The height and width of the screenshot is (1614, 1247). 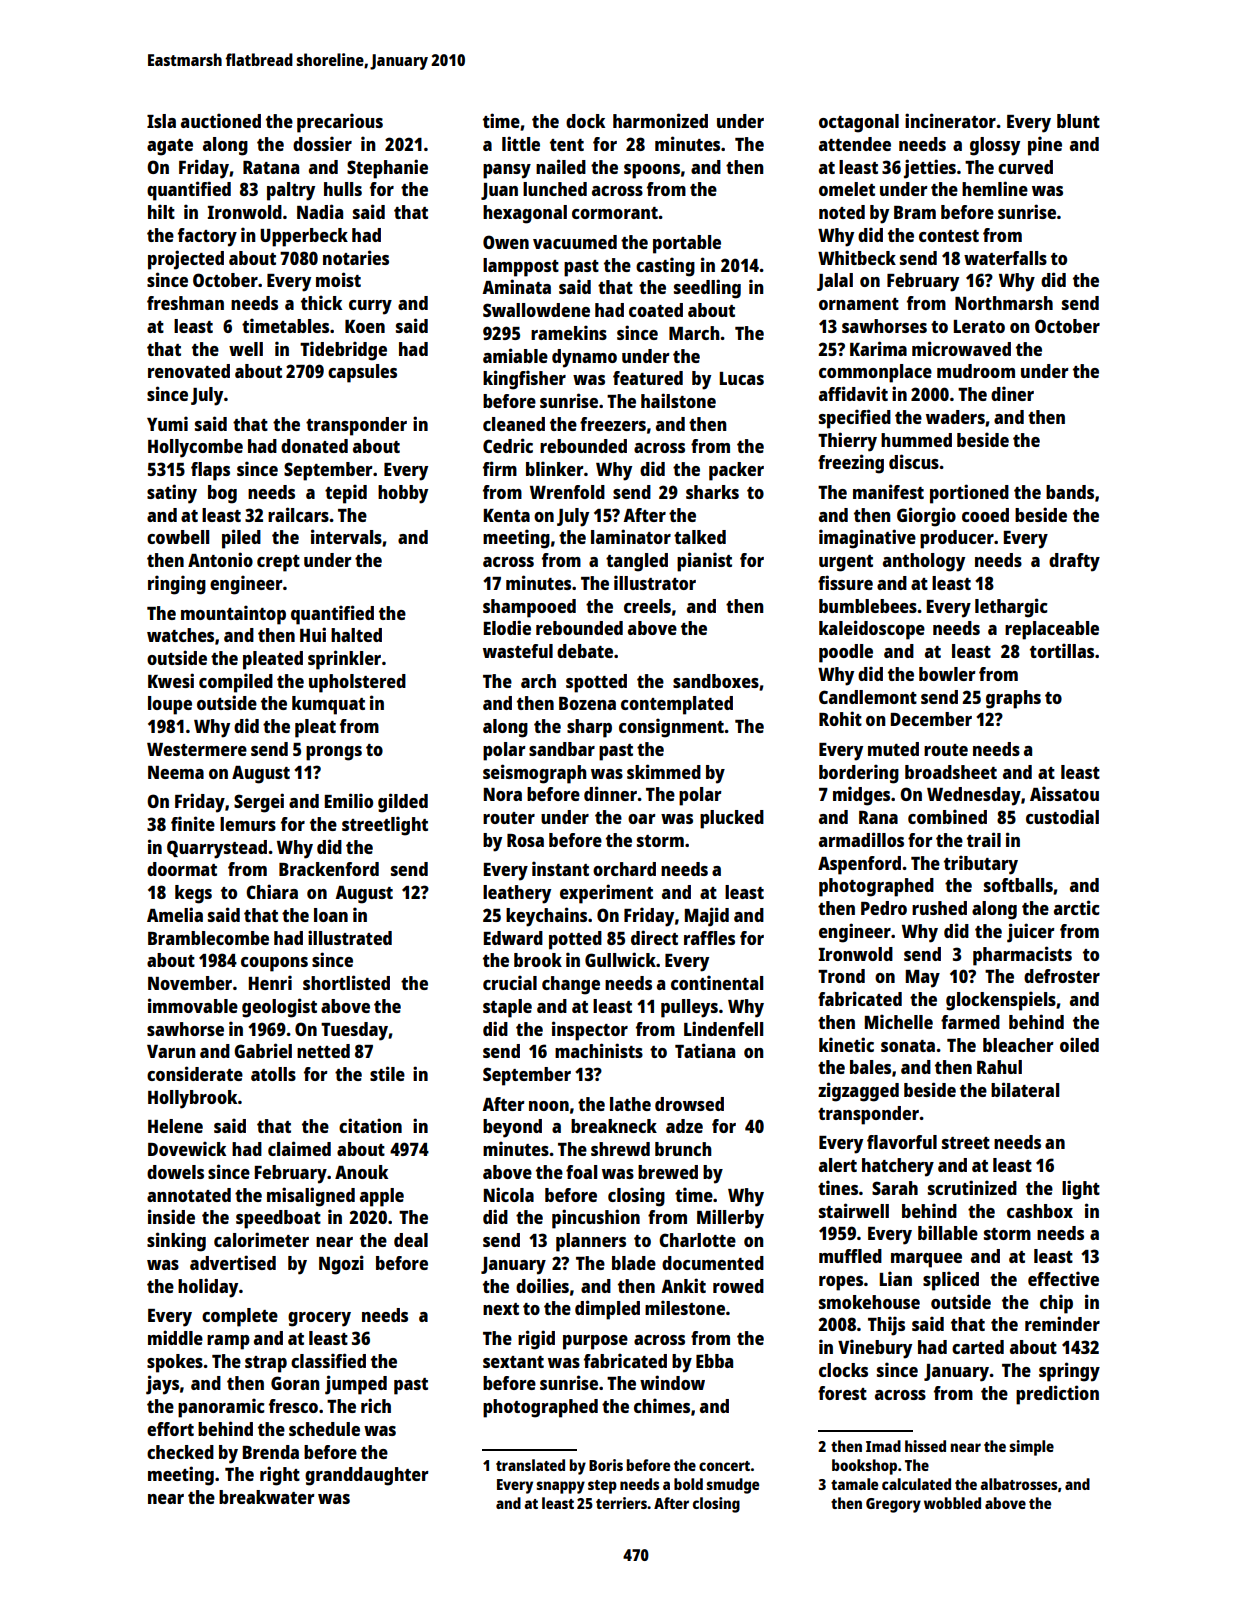 I want to click on Quarrystead, so click(x=217, y=849).
